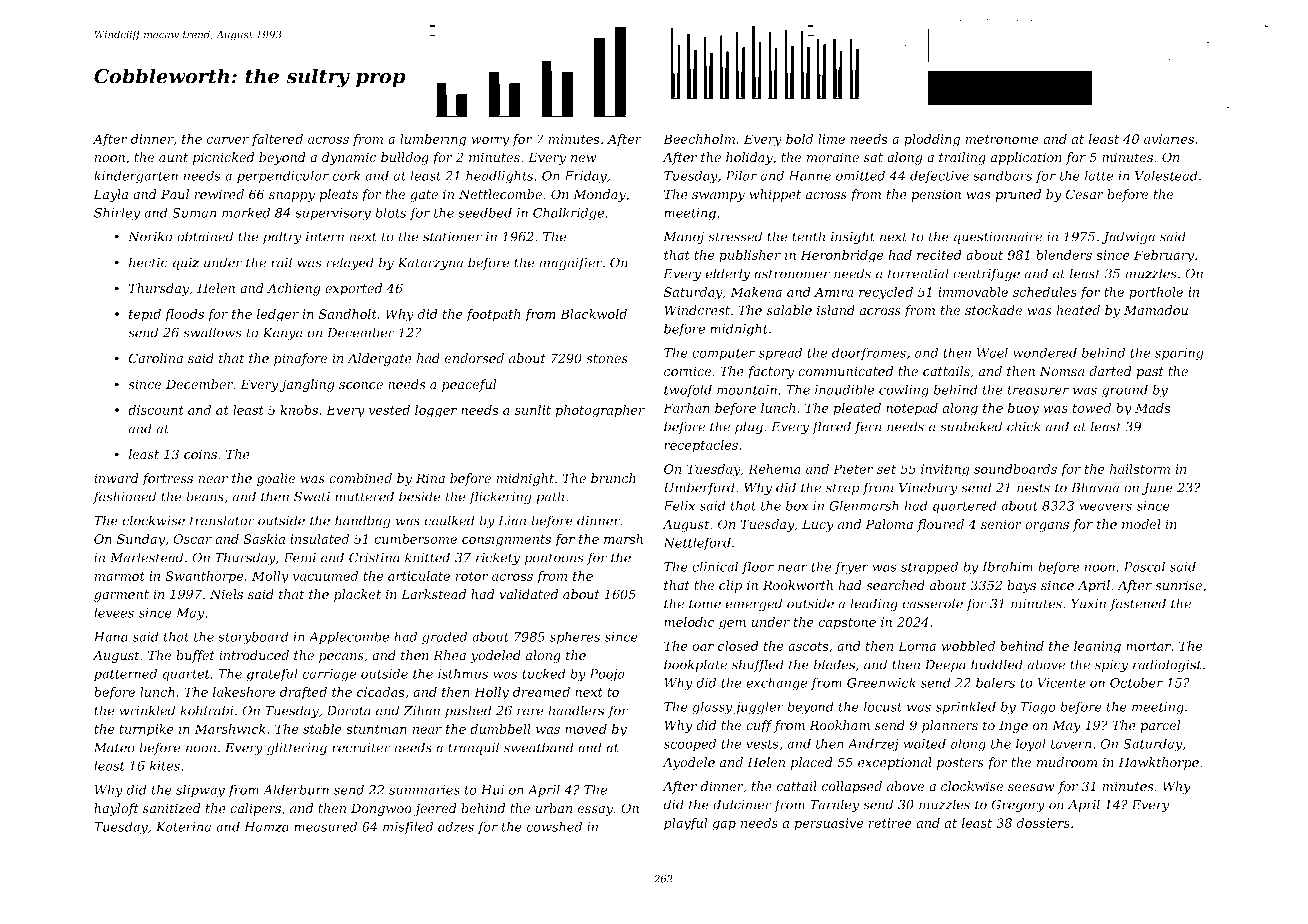  I want to click on blots, so click(390, 212).
